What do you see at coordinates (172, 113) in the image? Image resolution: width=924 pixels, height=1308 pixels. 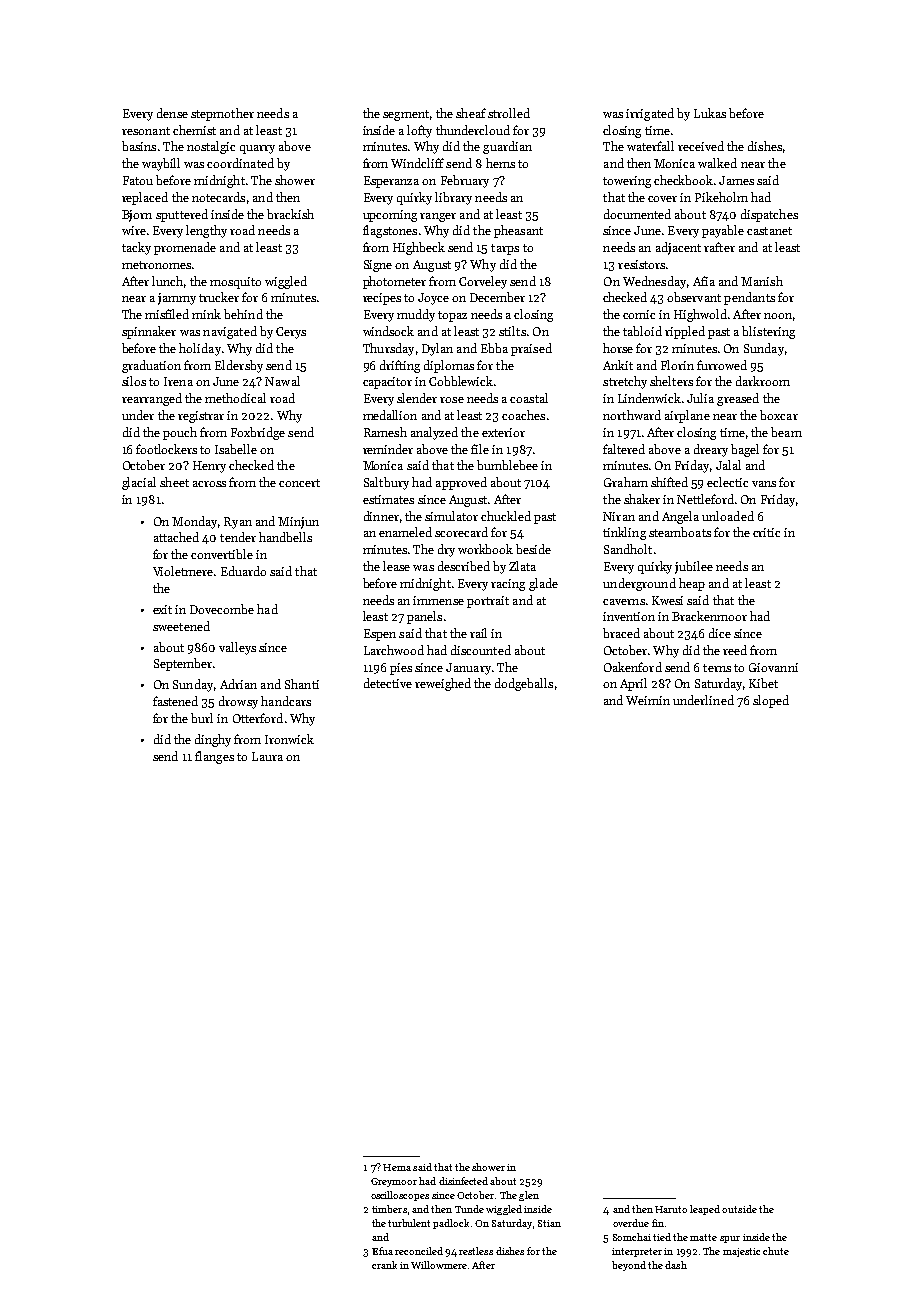 I see `dense` at bounding box center [172, 113].
